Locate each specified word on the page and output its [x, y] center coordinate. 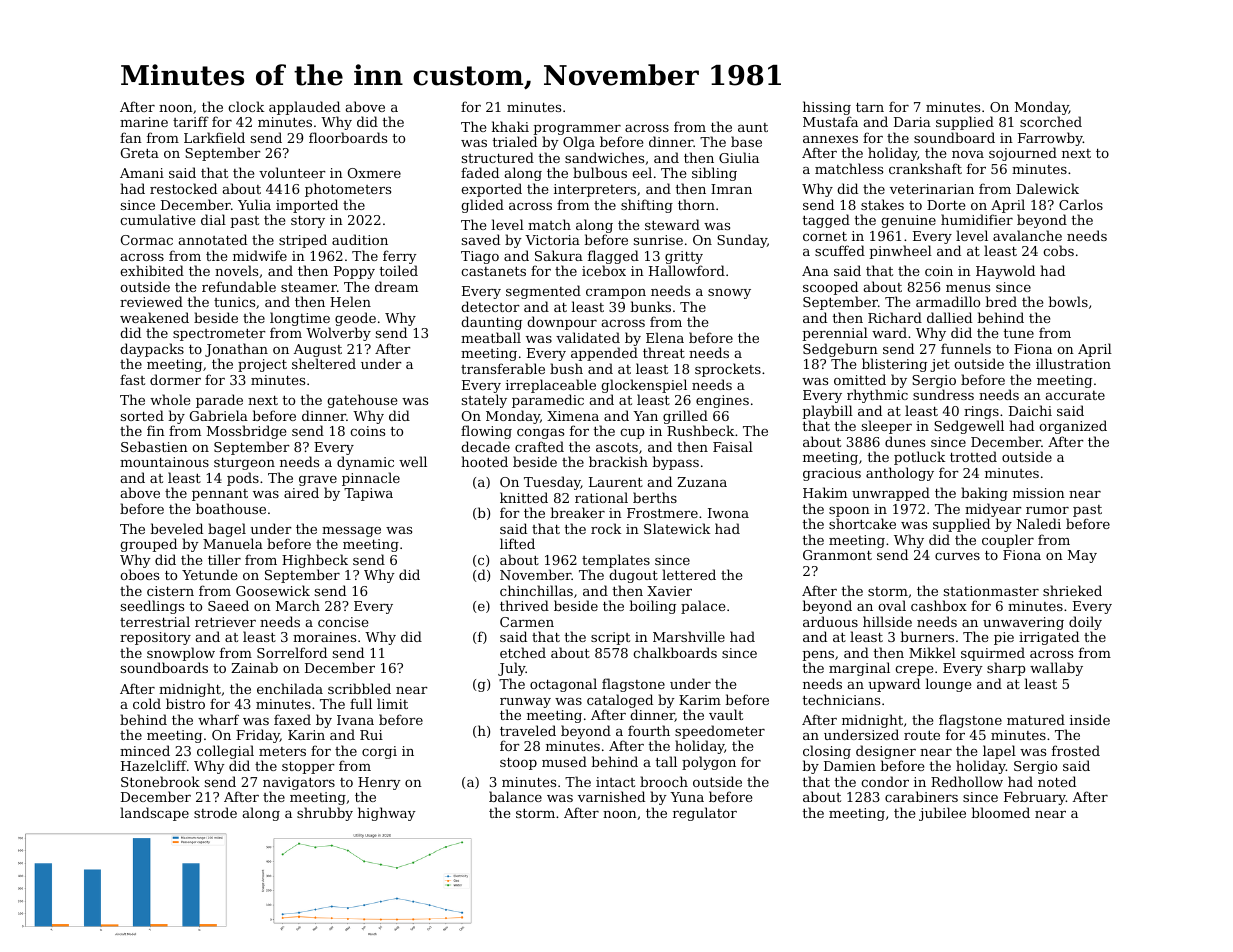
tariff [191, 121]
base [746, 141]
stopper [308, 767]
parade [219, 401]
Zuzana [702, 482]
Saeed [228, 605]
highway [387, 814]
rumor [1047, 510]
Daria [912, 122]
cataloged [620, 701]
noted [1057, 781]
